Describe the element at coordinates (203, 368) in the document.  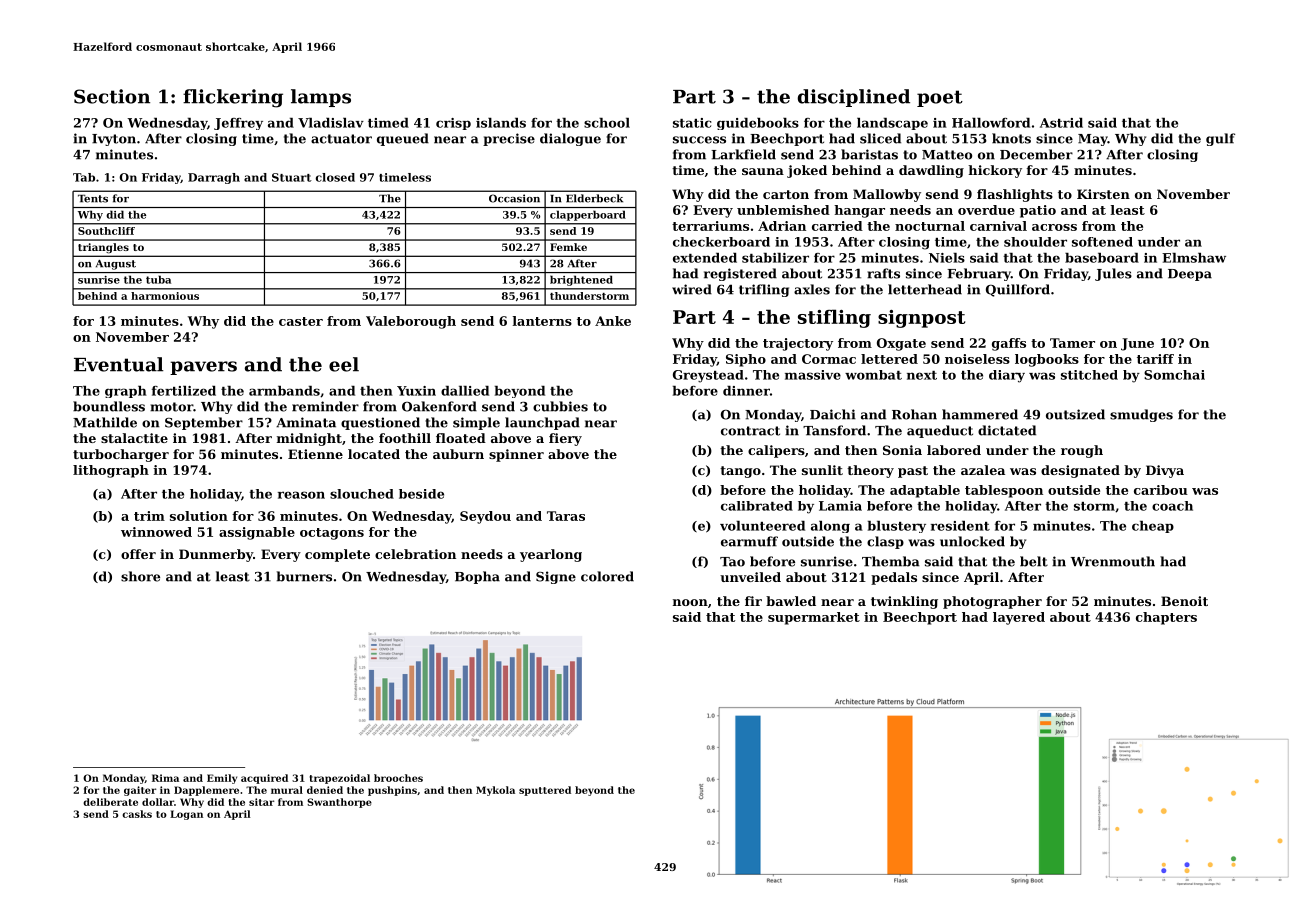
I see `pavers` at that location.
